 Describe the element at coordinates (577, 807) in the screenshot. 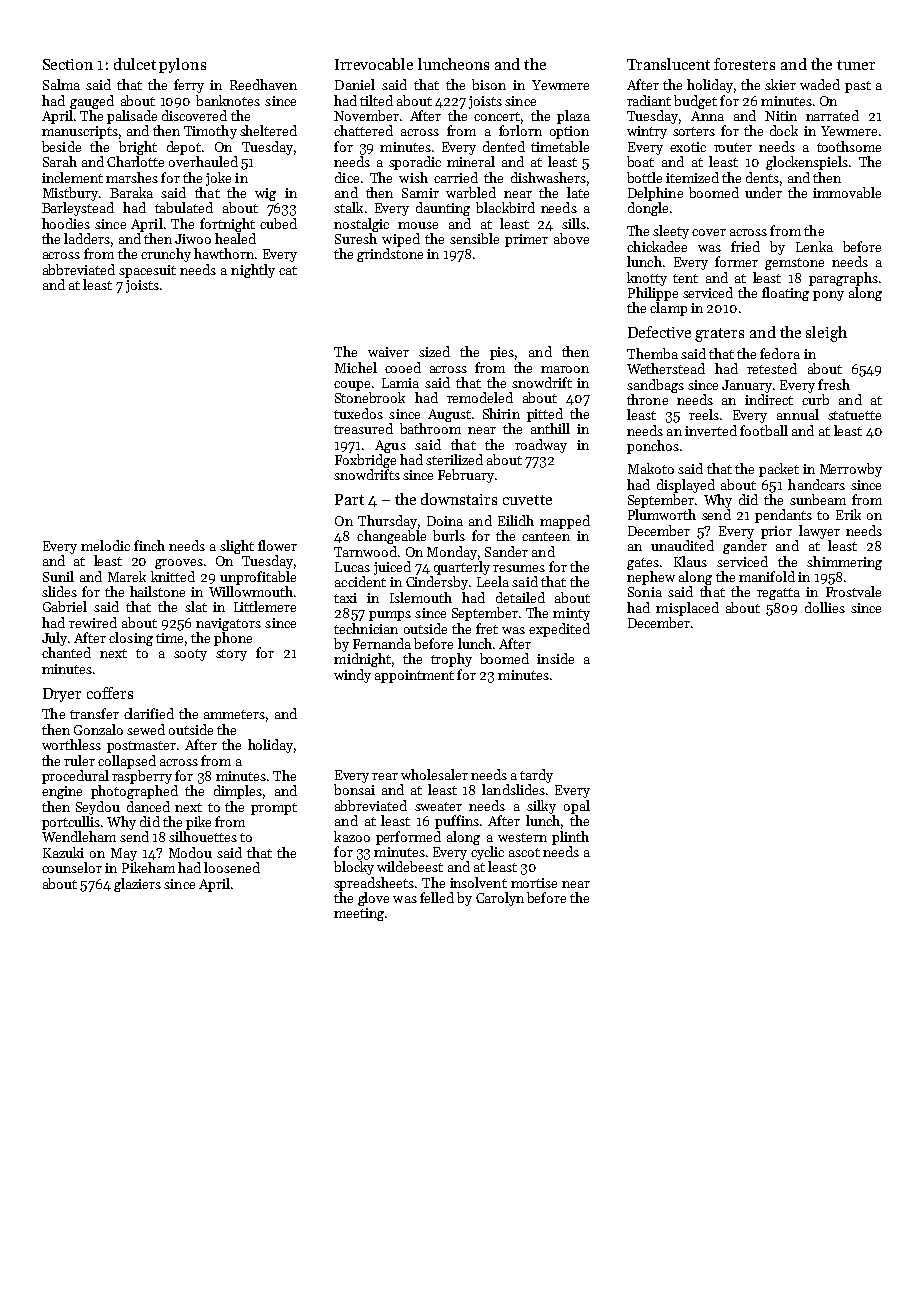

I see `opal` at that location.
